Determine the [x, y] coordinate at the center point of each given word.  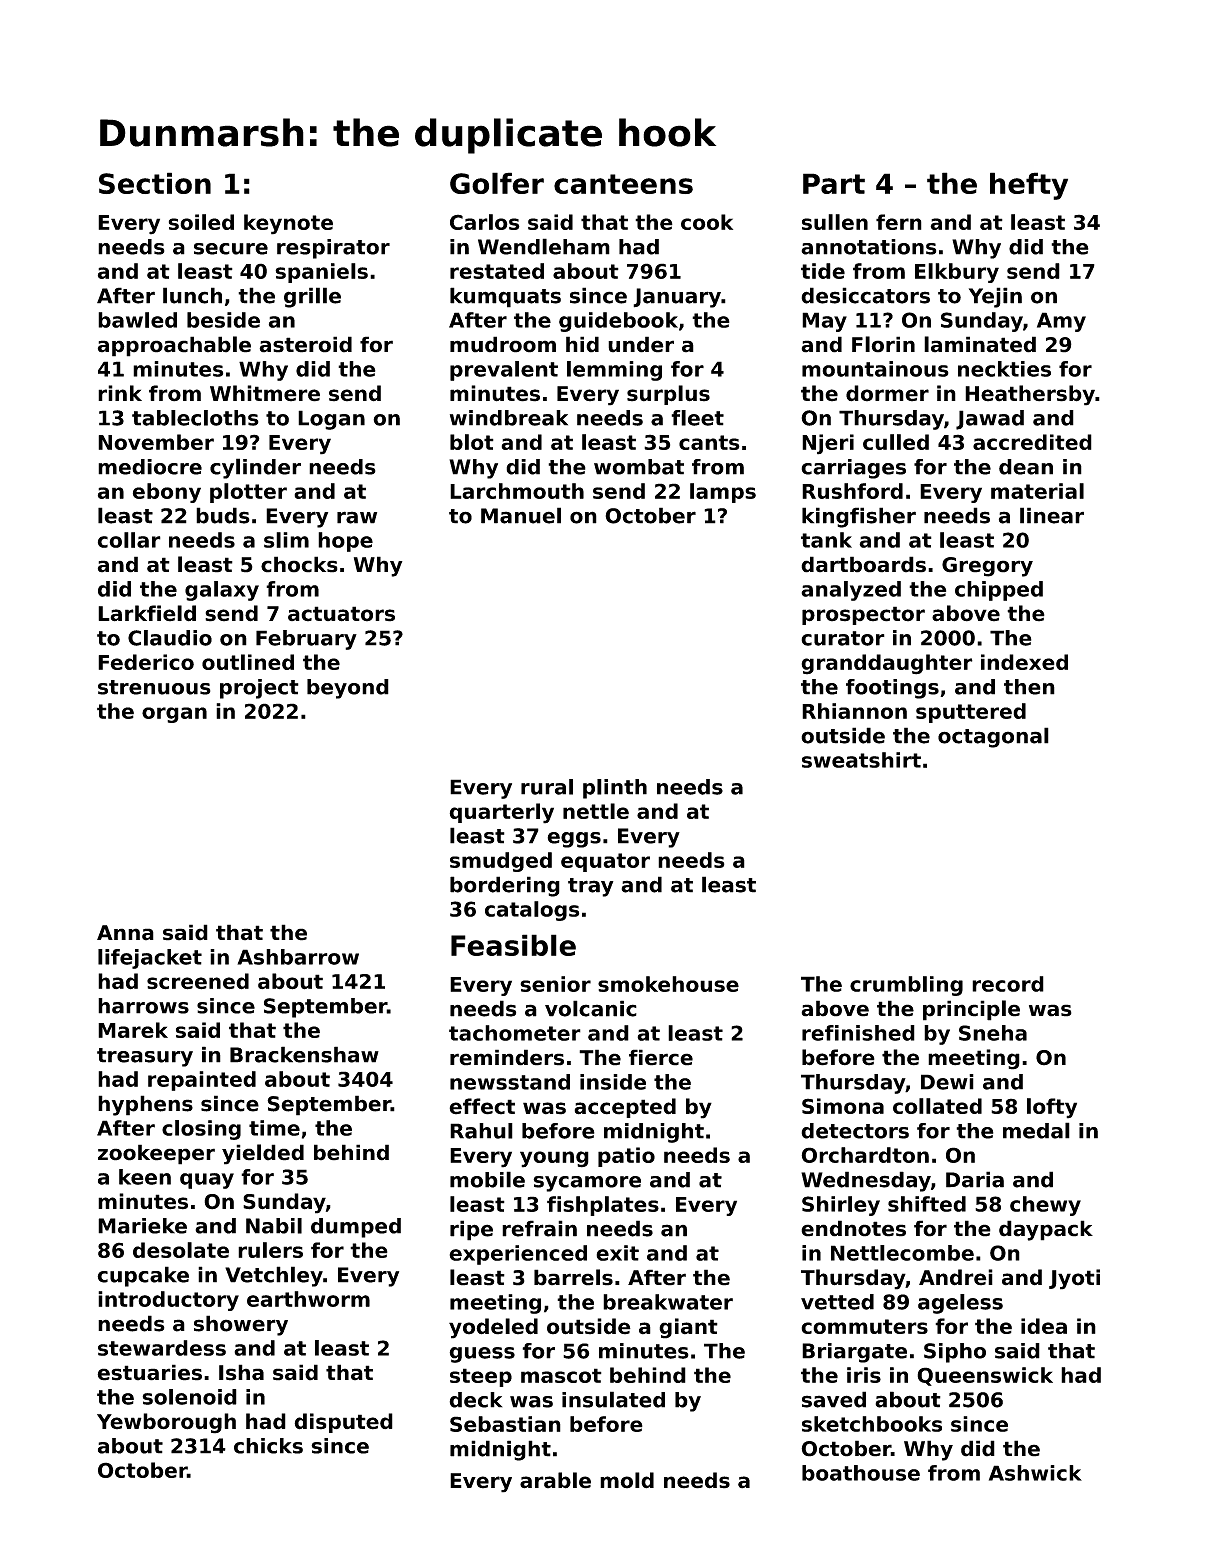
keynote [288, 224]
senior [555, 984]
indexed [1024, 662]
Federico [146, 662]
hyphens [145, 1105]
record [1008, 984]
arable [555, 1480]
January [677, 298]
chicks [268, 1446]
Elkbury [957, 273]
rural [547, 787]
